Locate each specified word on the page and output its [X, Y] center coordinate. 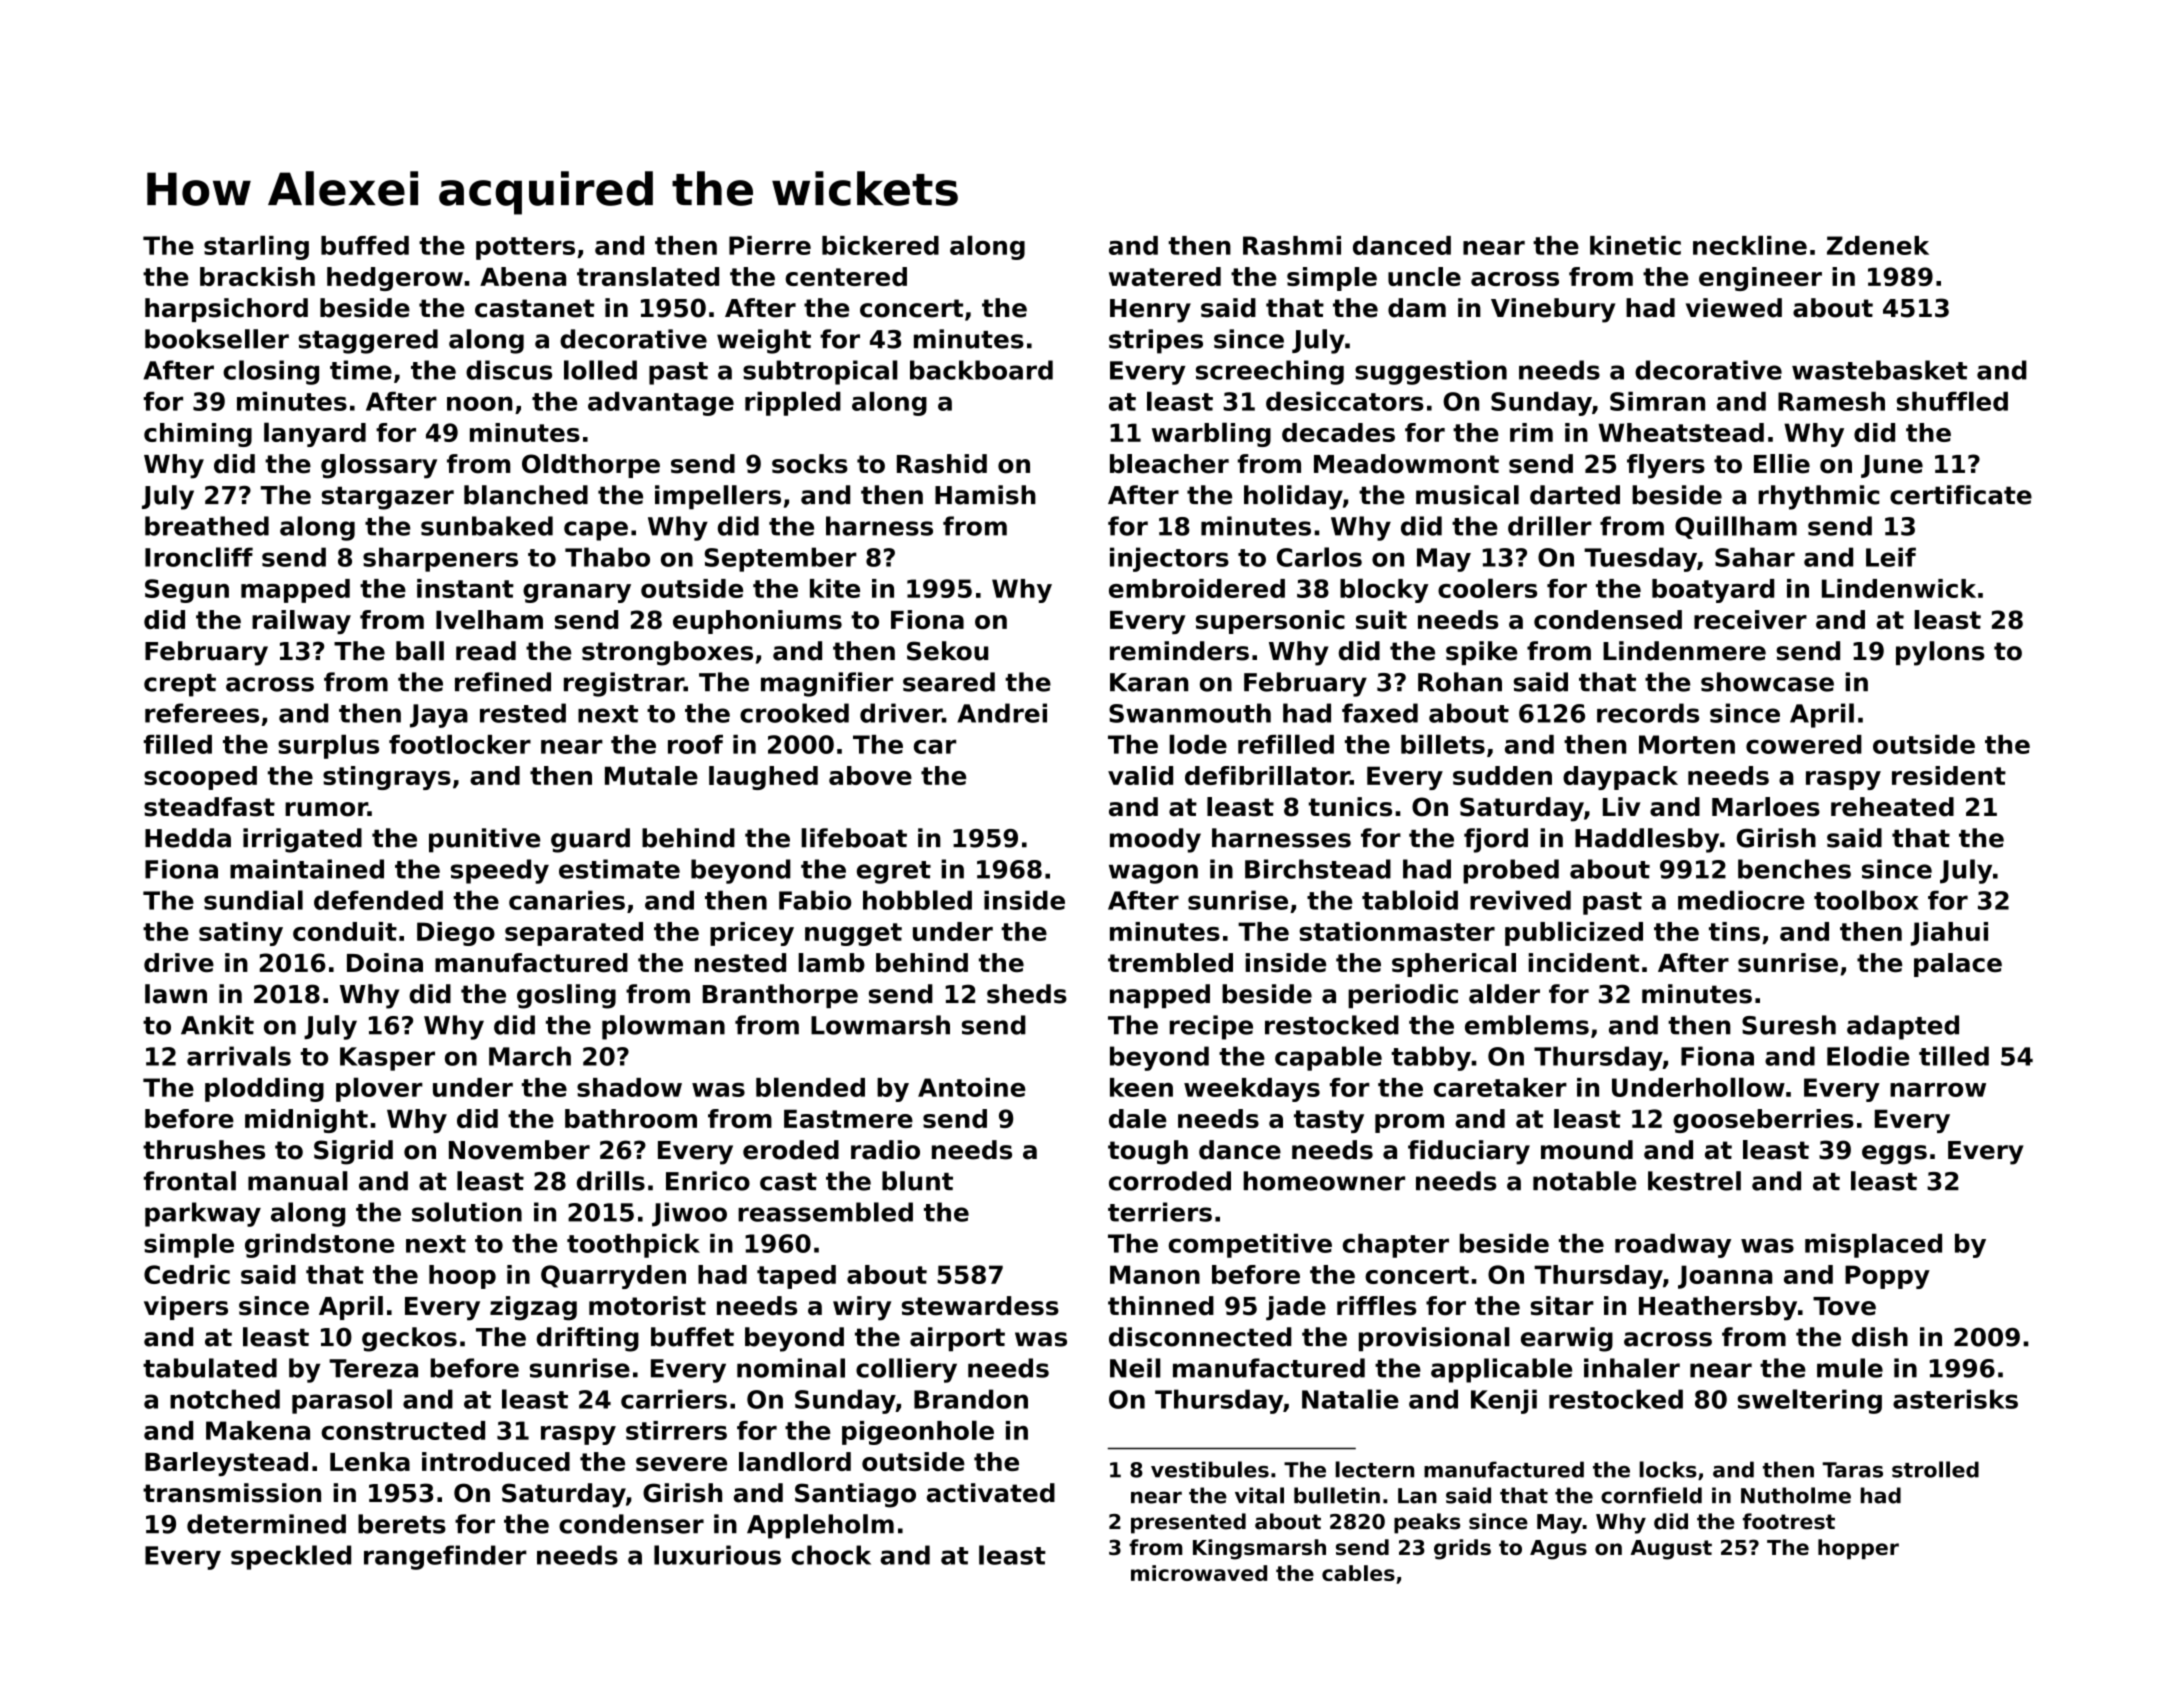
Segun [187, 591]
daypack [1620, 778]
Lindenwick [1899, 588]
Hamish [985, 495]
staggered [368, 341]
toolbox [1866, 900]
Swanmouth [1190, 713]
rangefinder [445, 1557]
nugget [853, 934]
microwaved [1199, 1573]
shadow [629, 1087]
